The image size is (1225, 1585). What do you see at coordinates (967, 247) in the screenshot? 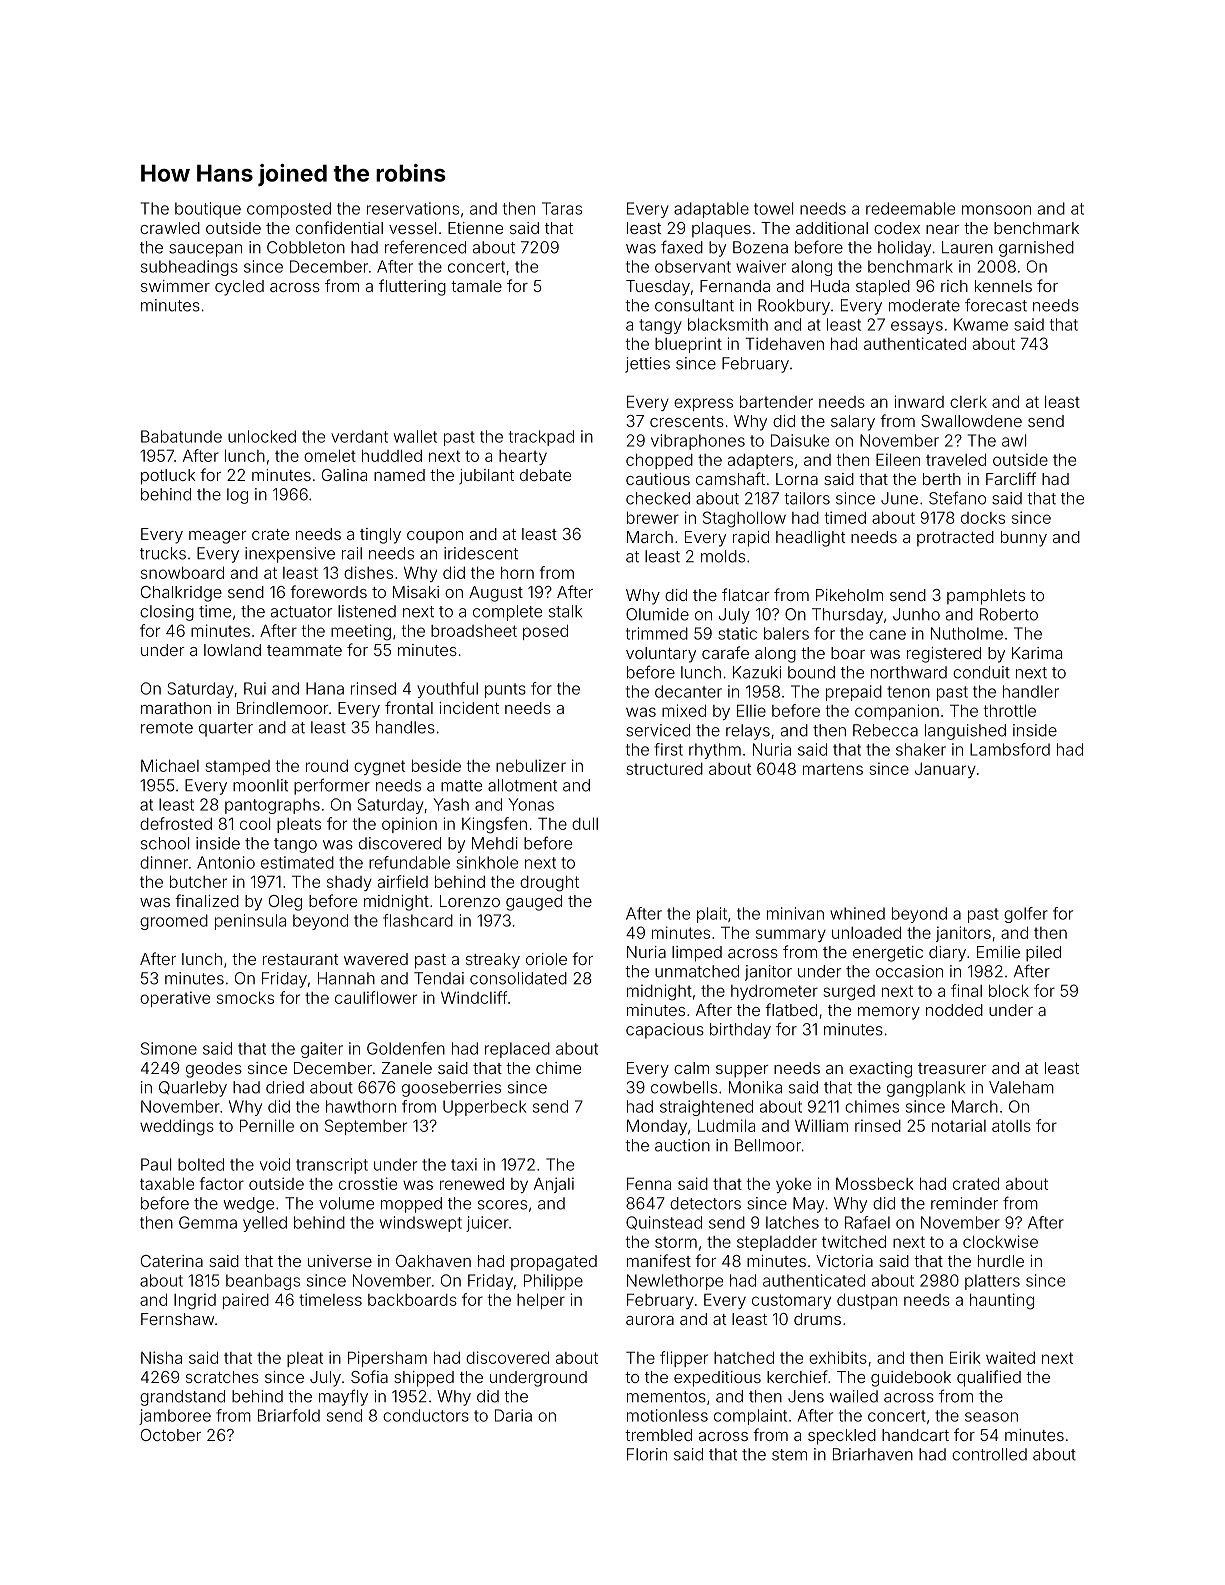
I see `Lauren` at bounding box center [967, 247].
